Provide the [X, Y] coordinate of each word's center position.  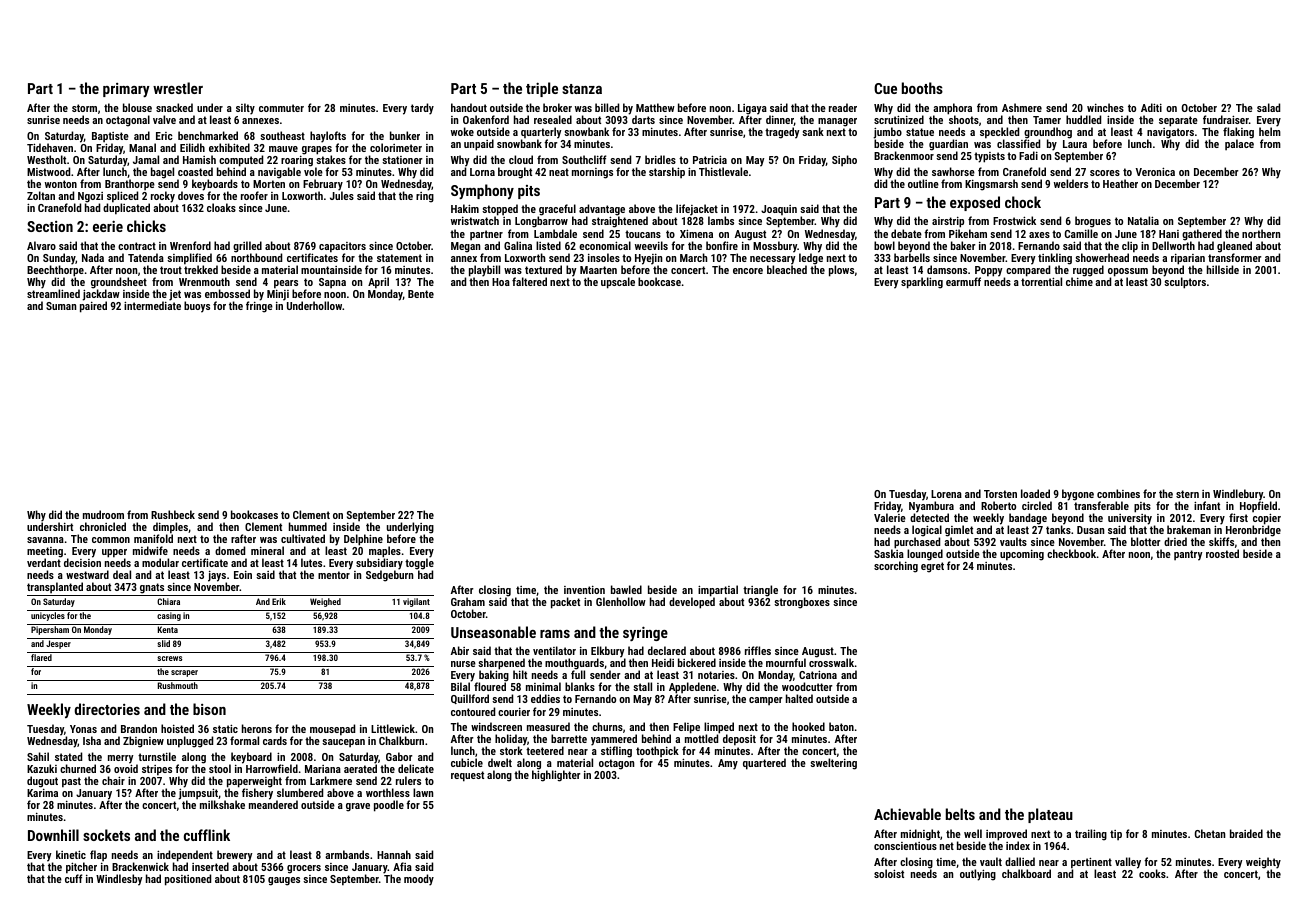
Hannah [394, 854]
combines [1118, 493]
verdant [44, 562]
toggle [419, 564]
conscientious [905, 846]
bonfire [722, 245]
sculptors [1185, 283]
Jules [342, 196]
